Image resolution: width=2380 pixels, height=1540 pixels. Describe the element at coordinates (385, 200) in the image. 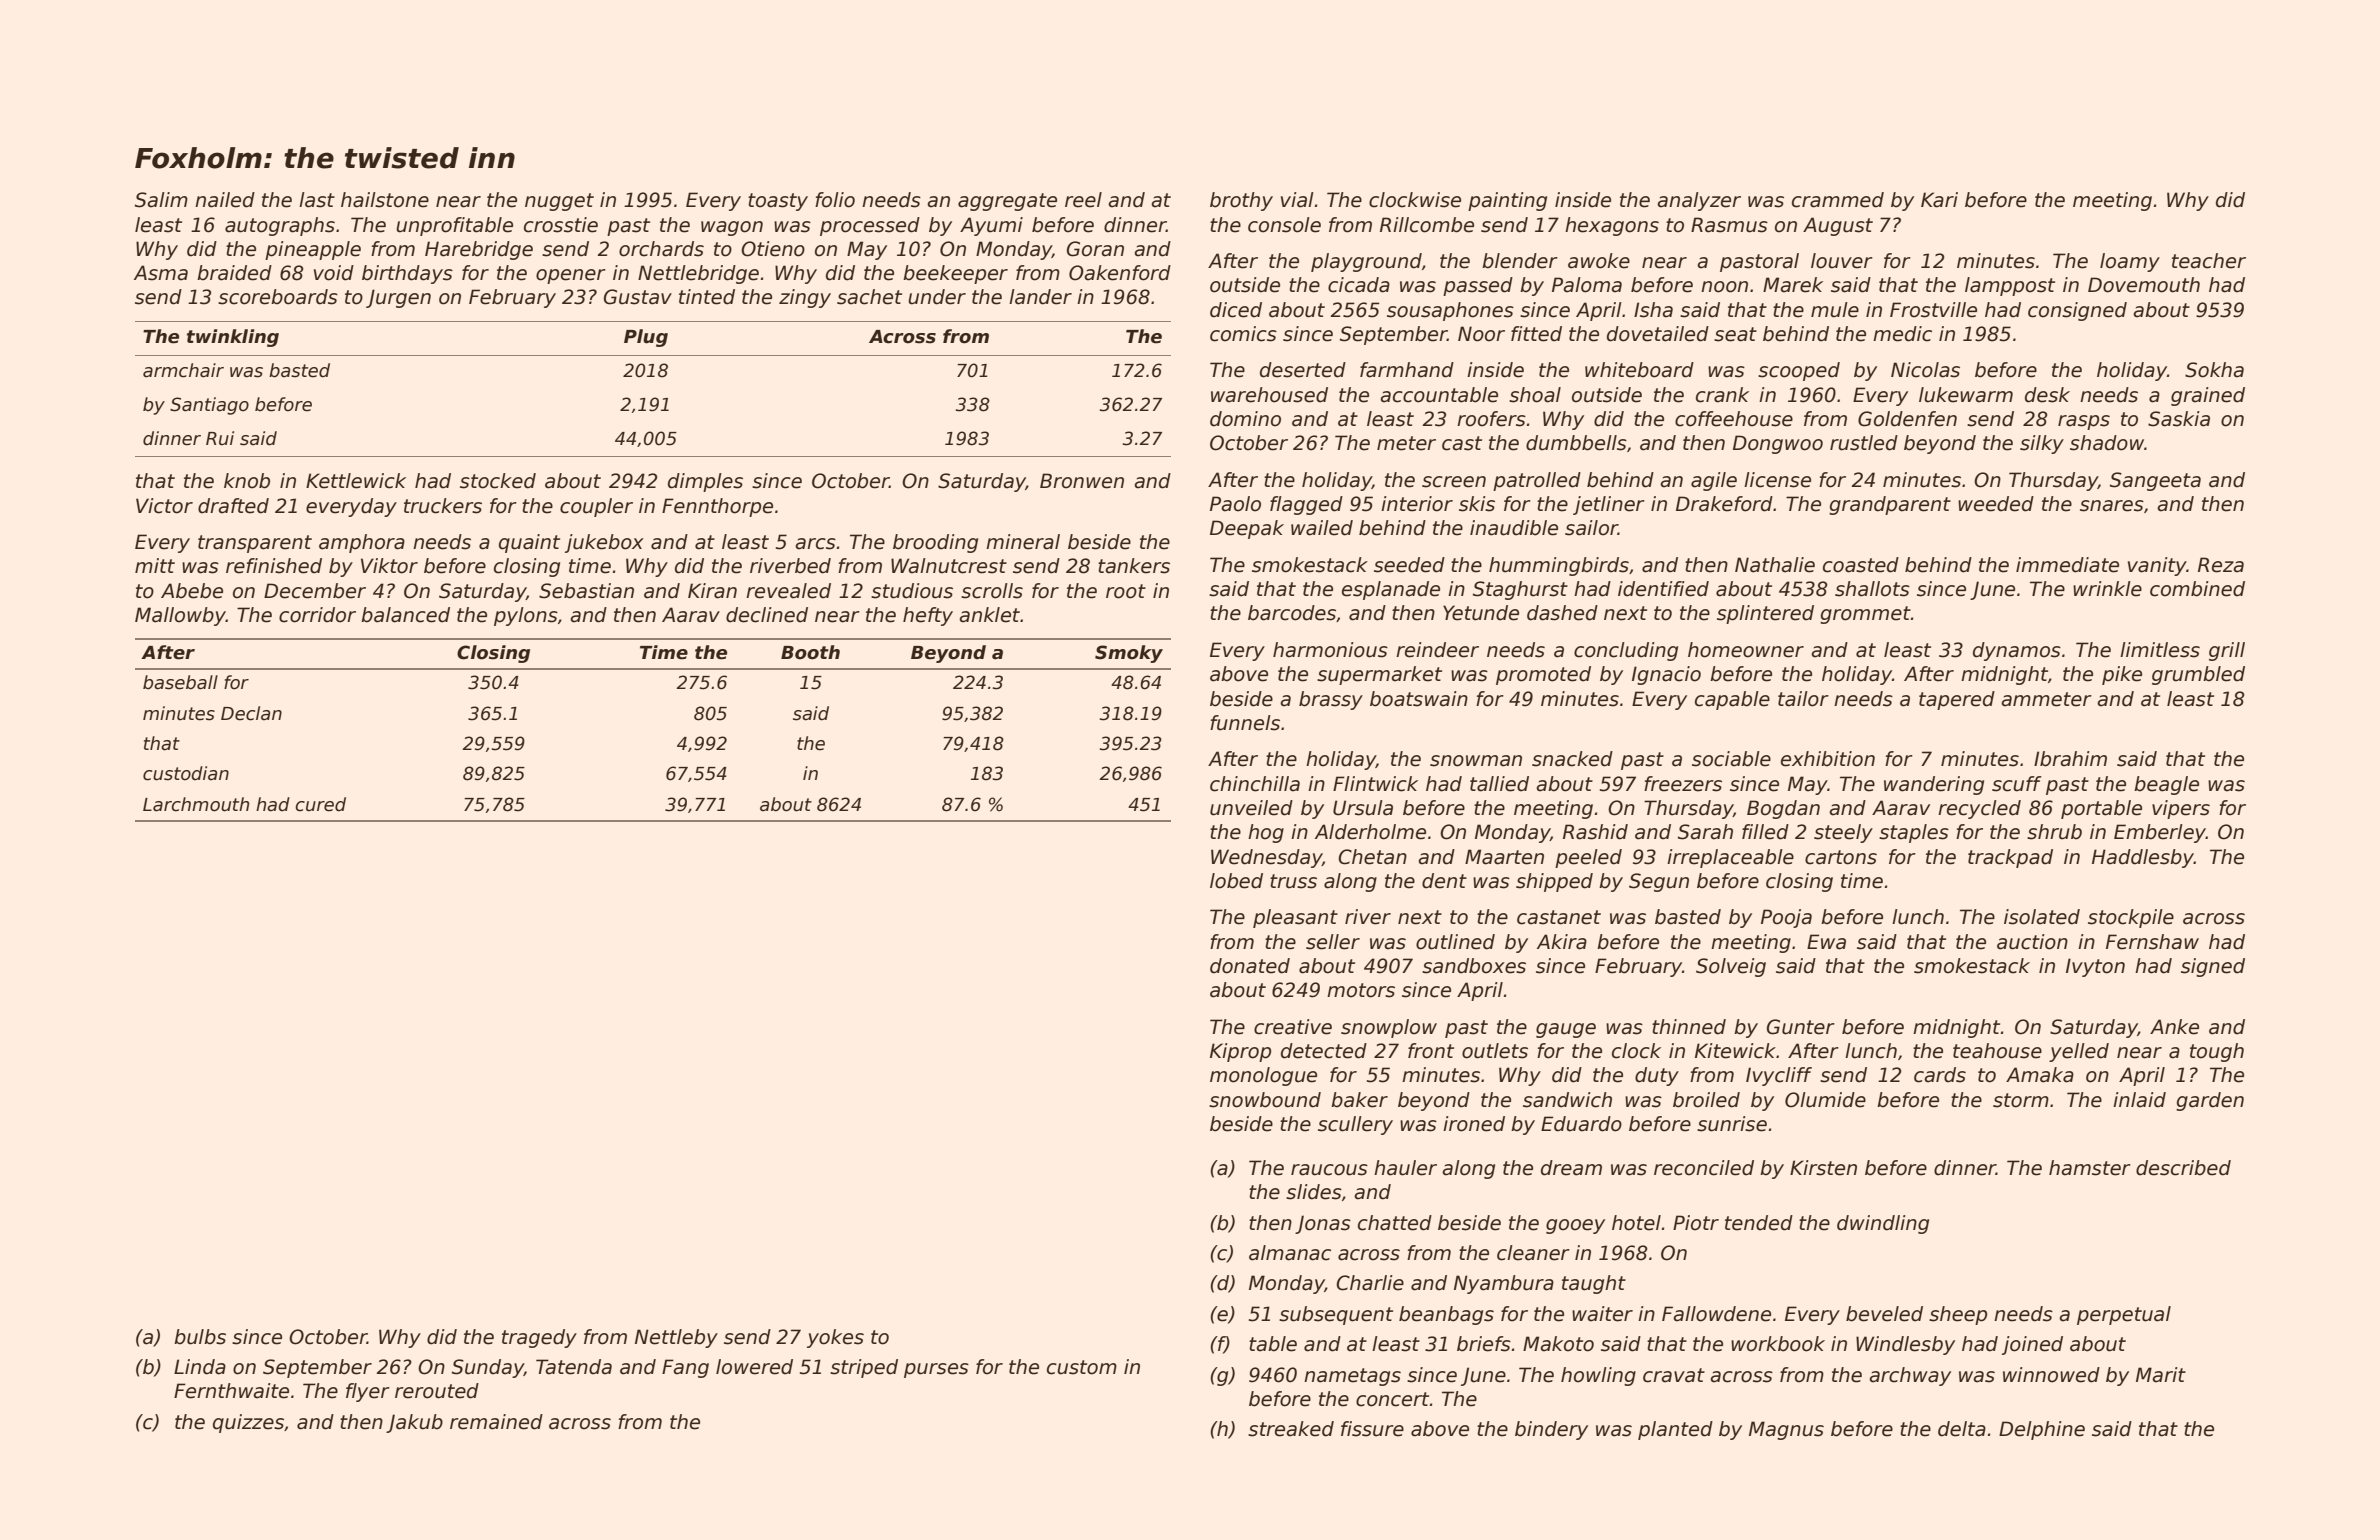

I see `hailstone` at that location.
